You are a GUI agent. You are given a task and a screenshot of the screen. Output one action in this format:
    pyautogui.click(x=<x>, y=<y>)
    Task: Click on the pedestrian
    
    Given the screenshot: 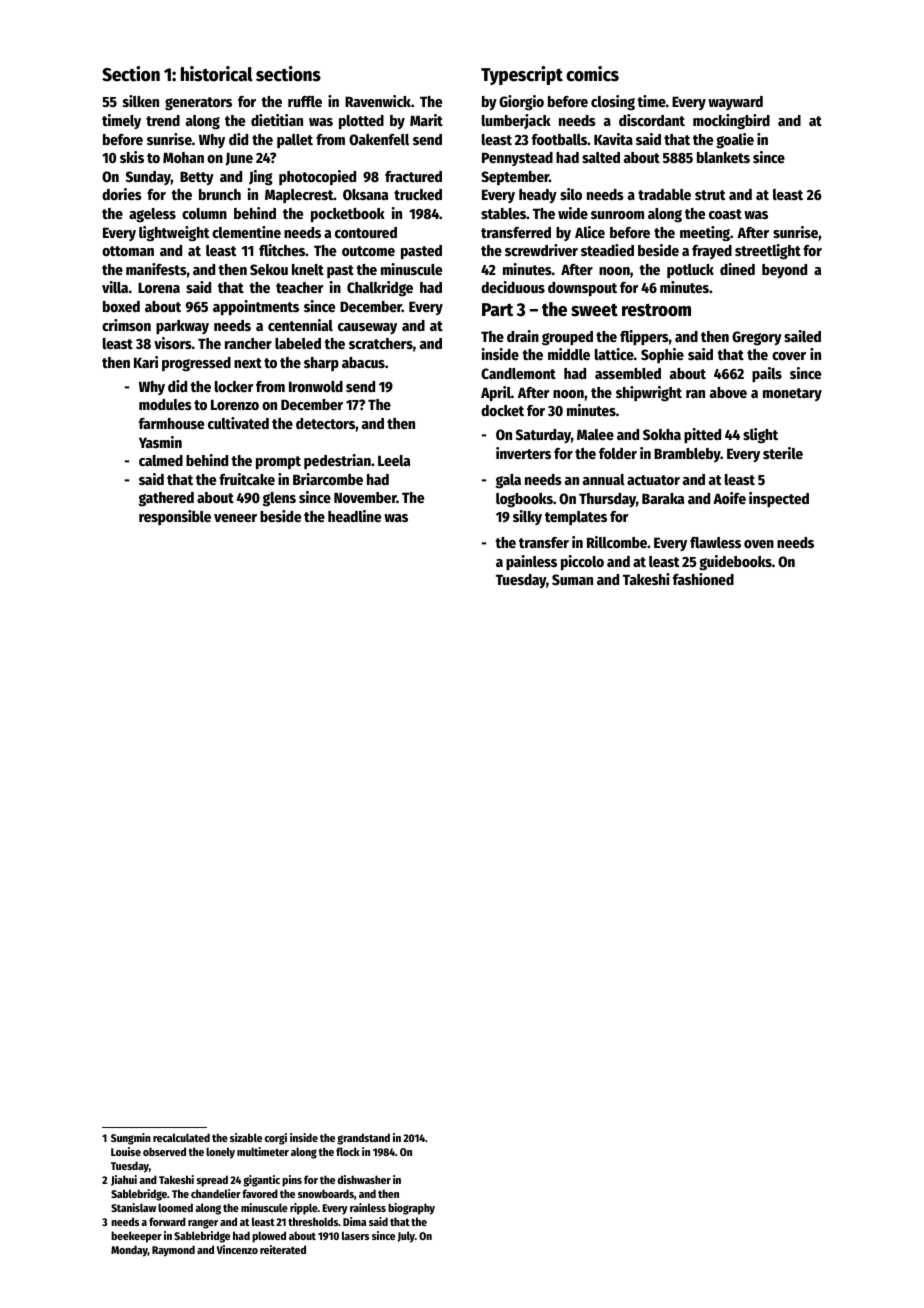 What is the action you would take?
    pyautogui.click(x=337, y=461)
